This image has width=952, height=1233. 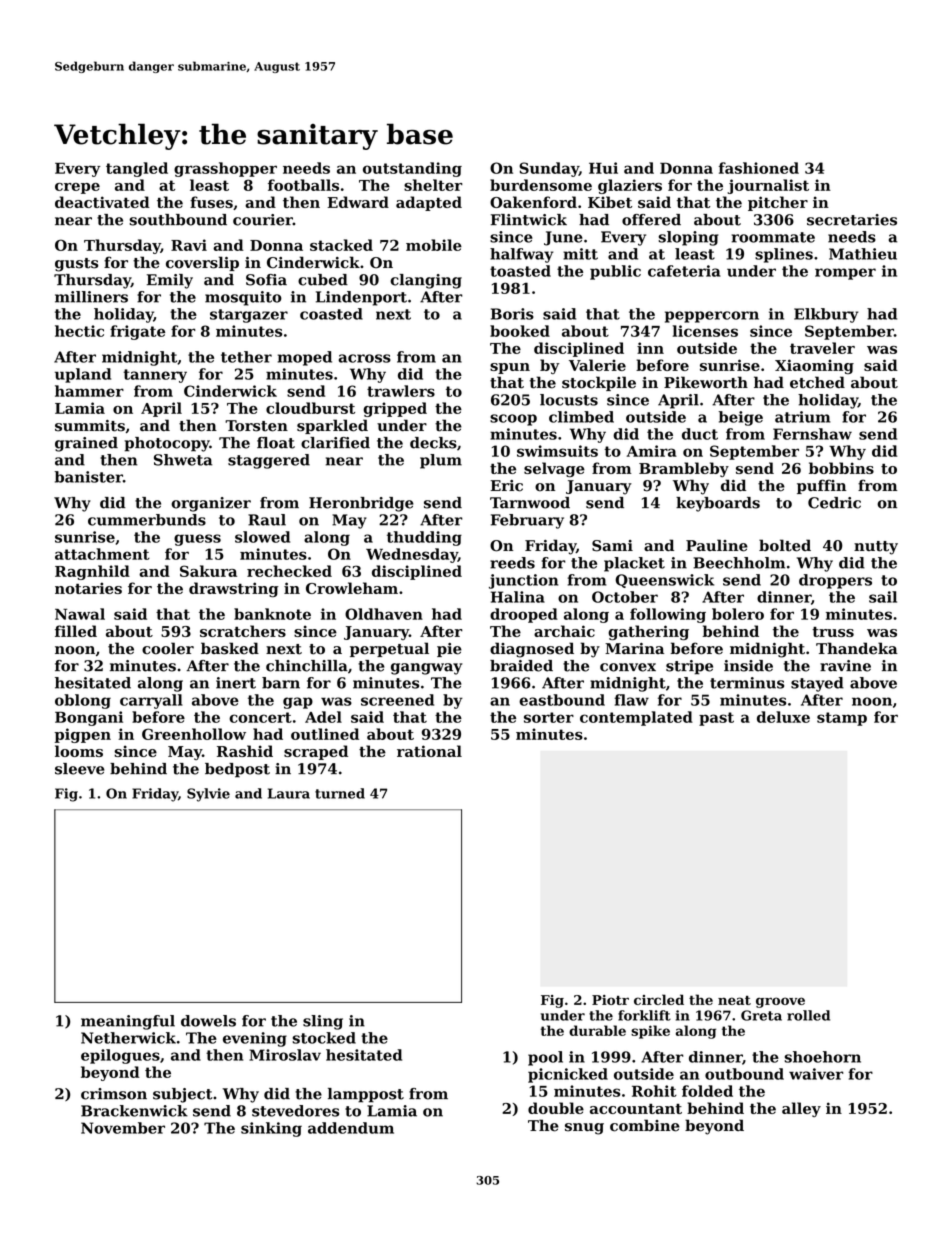 I want to click on toasted, so click(x=520, y=271).
